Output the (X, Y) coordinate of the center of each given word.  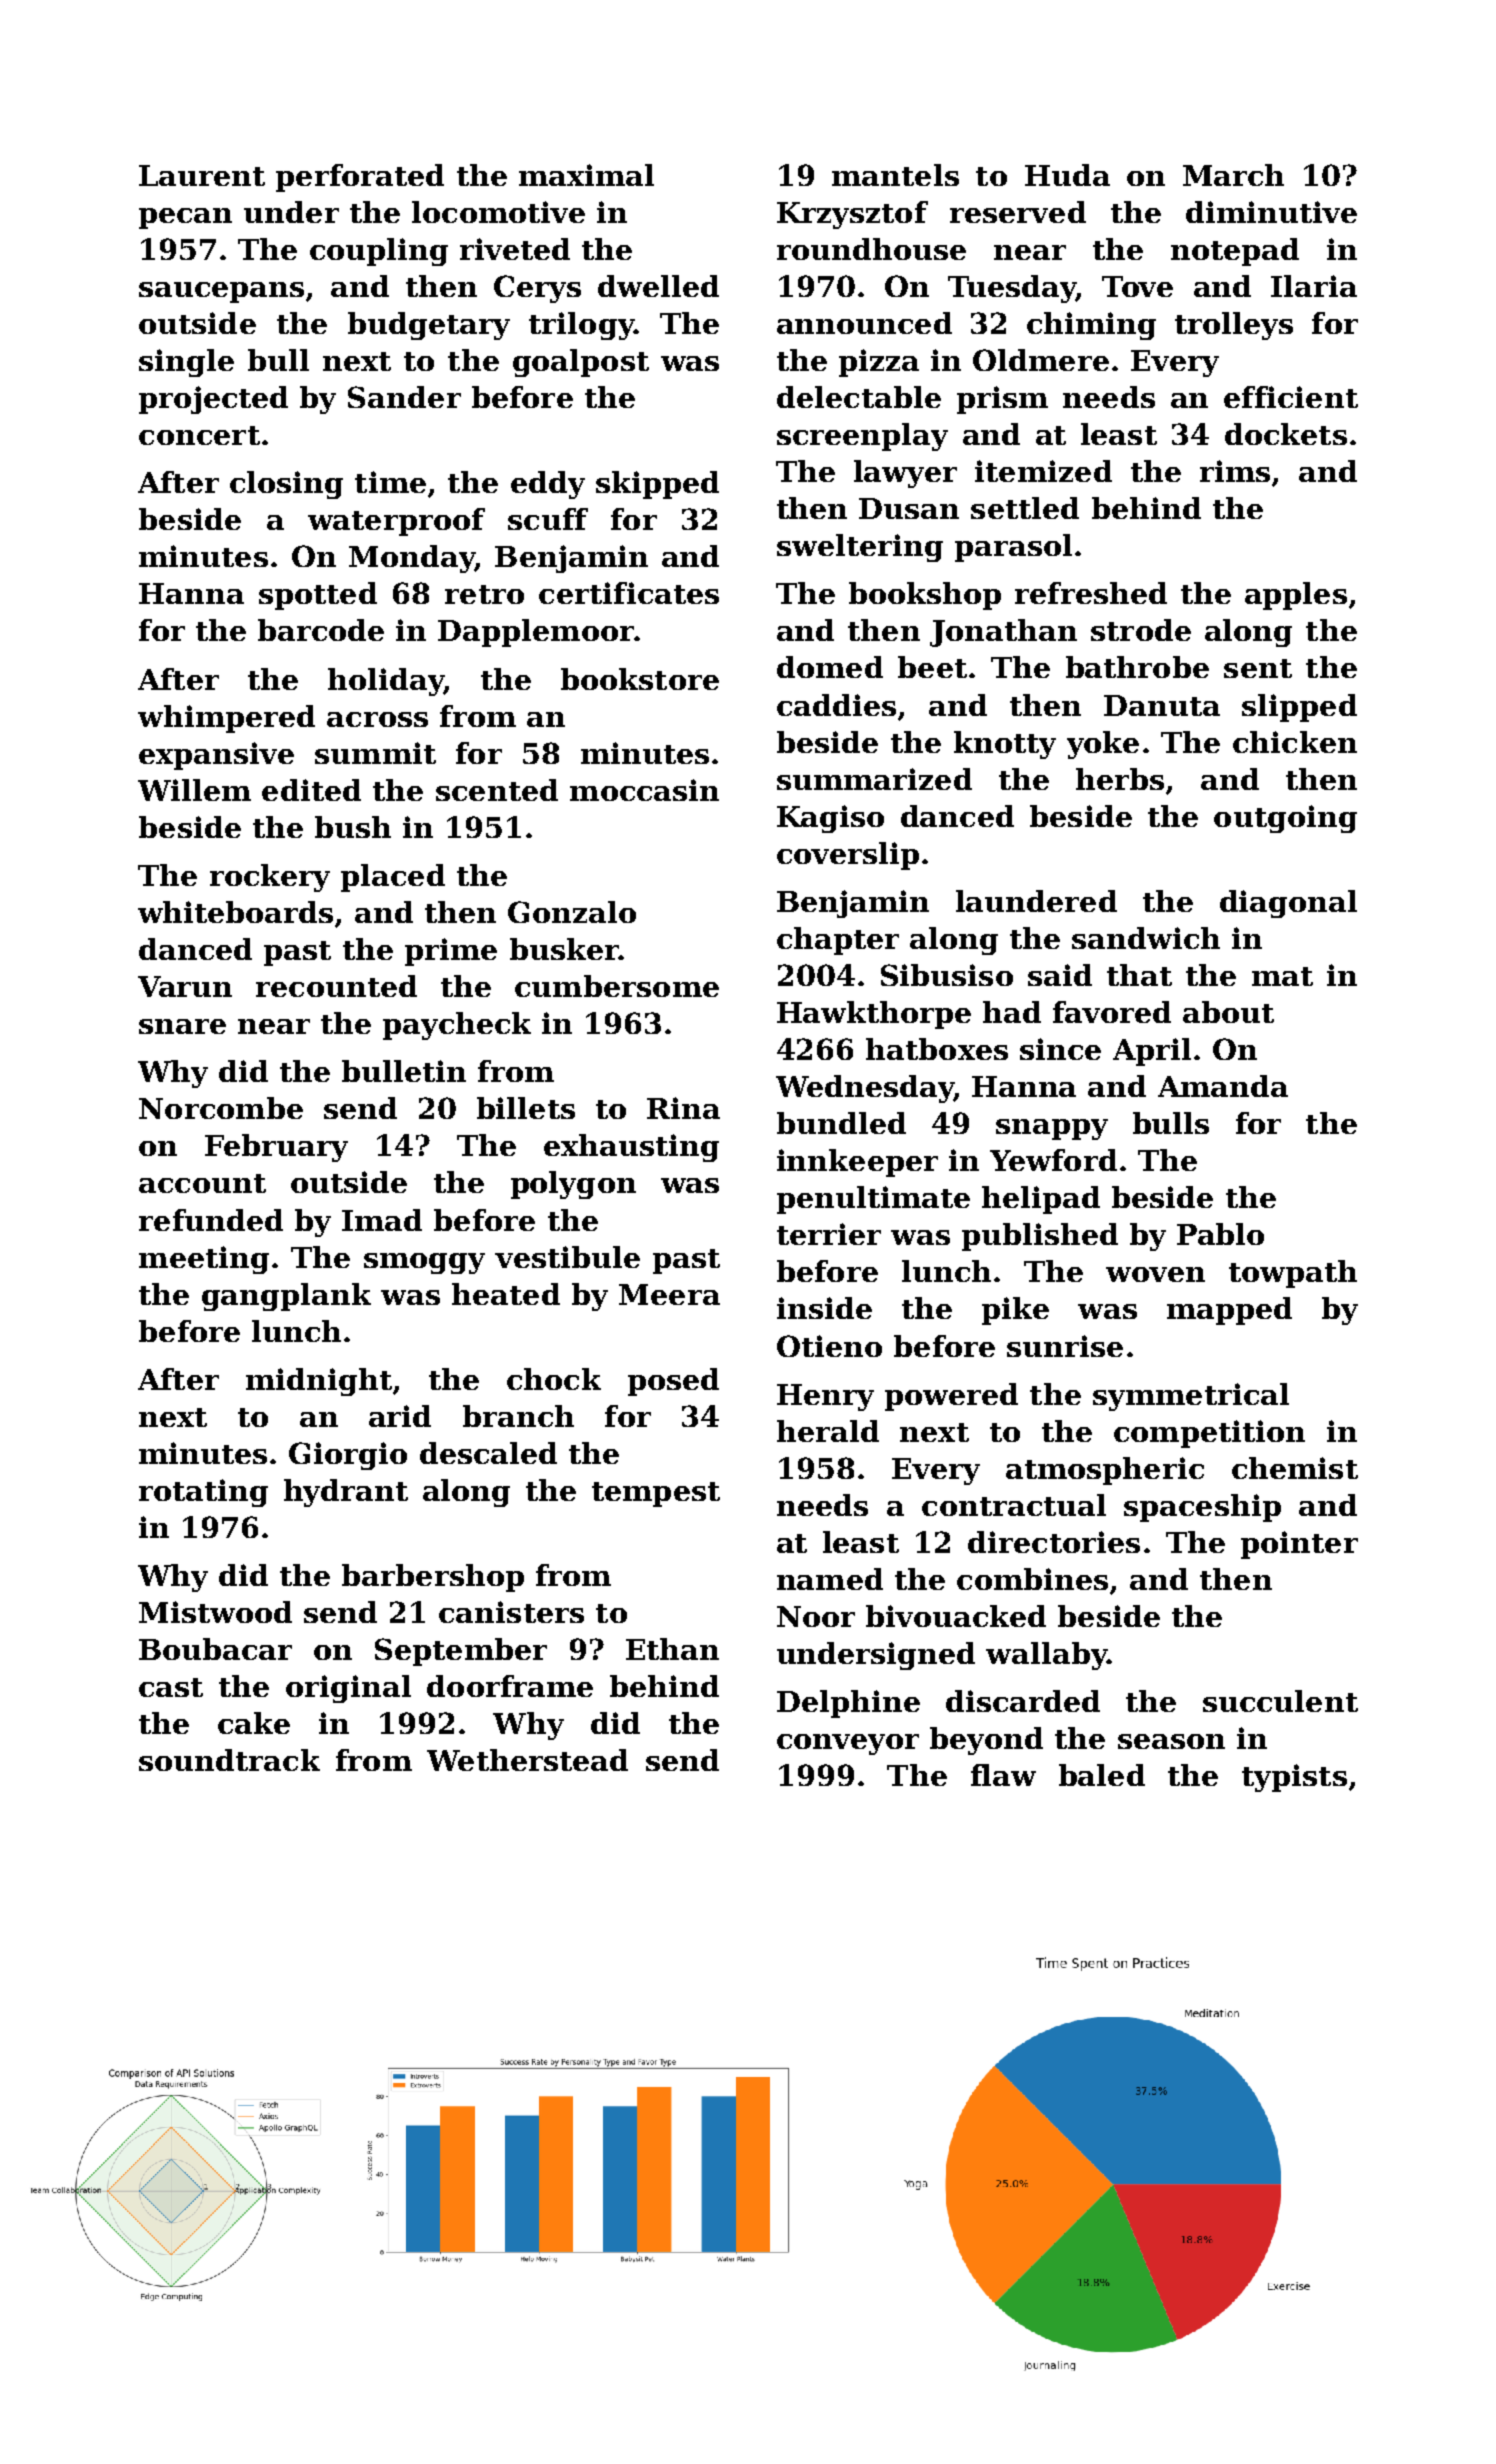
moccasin (644, 790)
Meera (669, 1294)
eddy (548, 485)
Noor (816, 1616)
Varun (185, 986)
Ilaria (1314, 286)
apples (1296, 596)
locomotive (498, 212)
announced (864, 323)
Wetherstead (527, 1760)
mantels (895, 175)
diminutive (1271, 212)
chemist (1295, 1468)
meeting (204, 1260)
